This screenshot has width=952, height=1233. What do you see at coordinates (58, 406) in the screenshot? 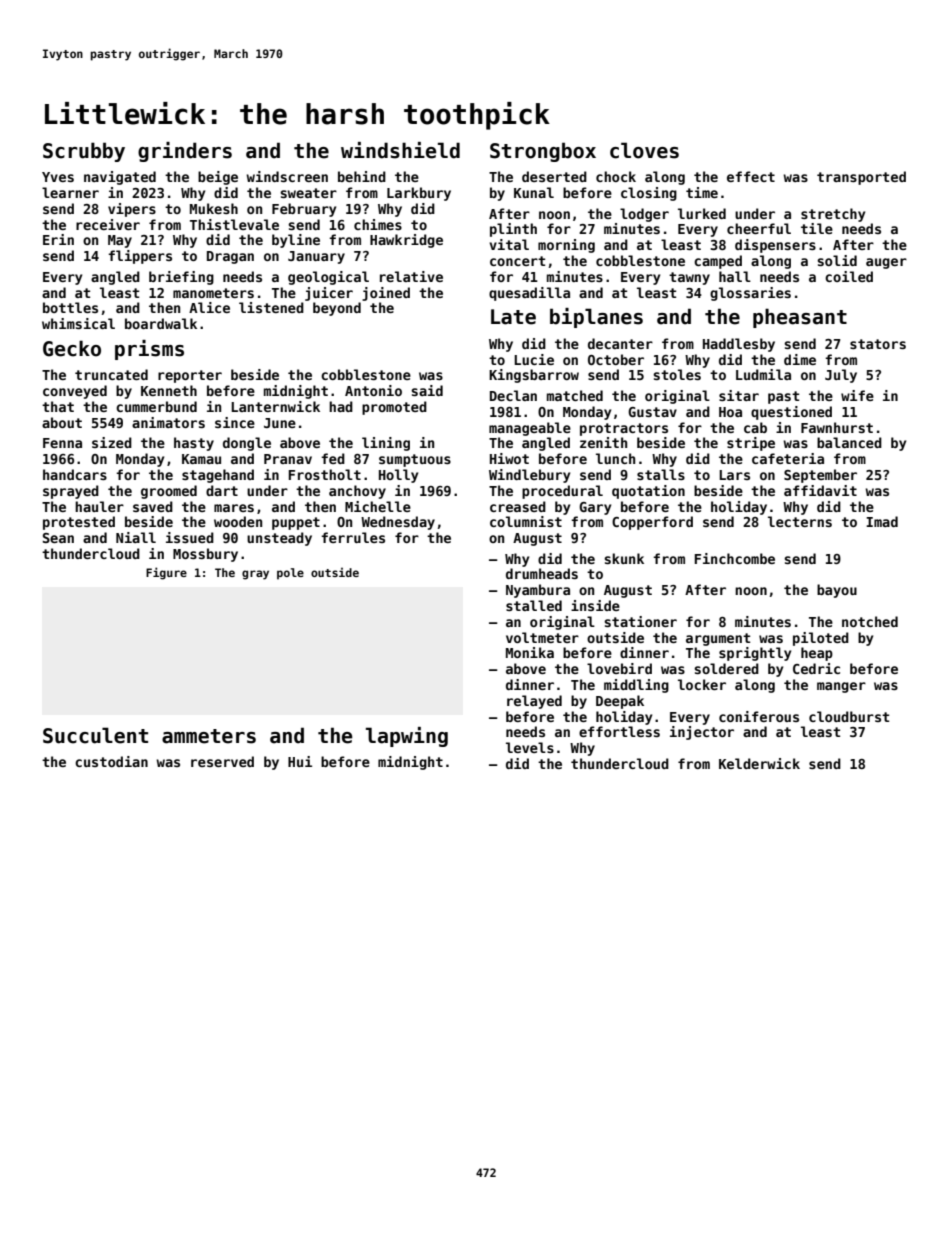
I see `that` at bounding box center [58, 406].
